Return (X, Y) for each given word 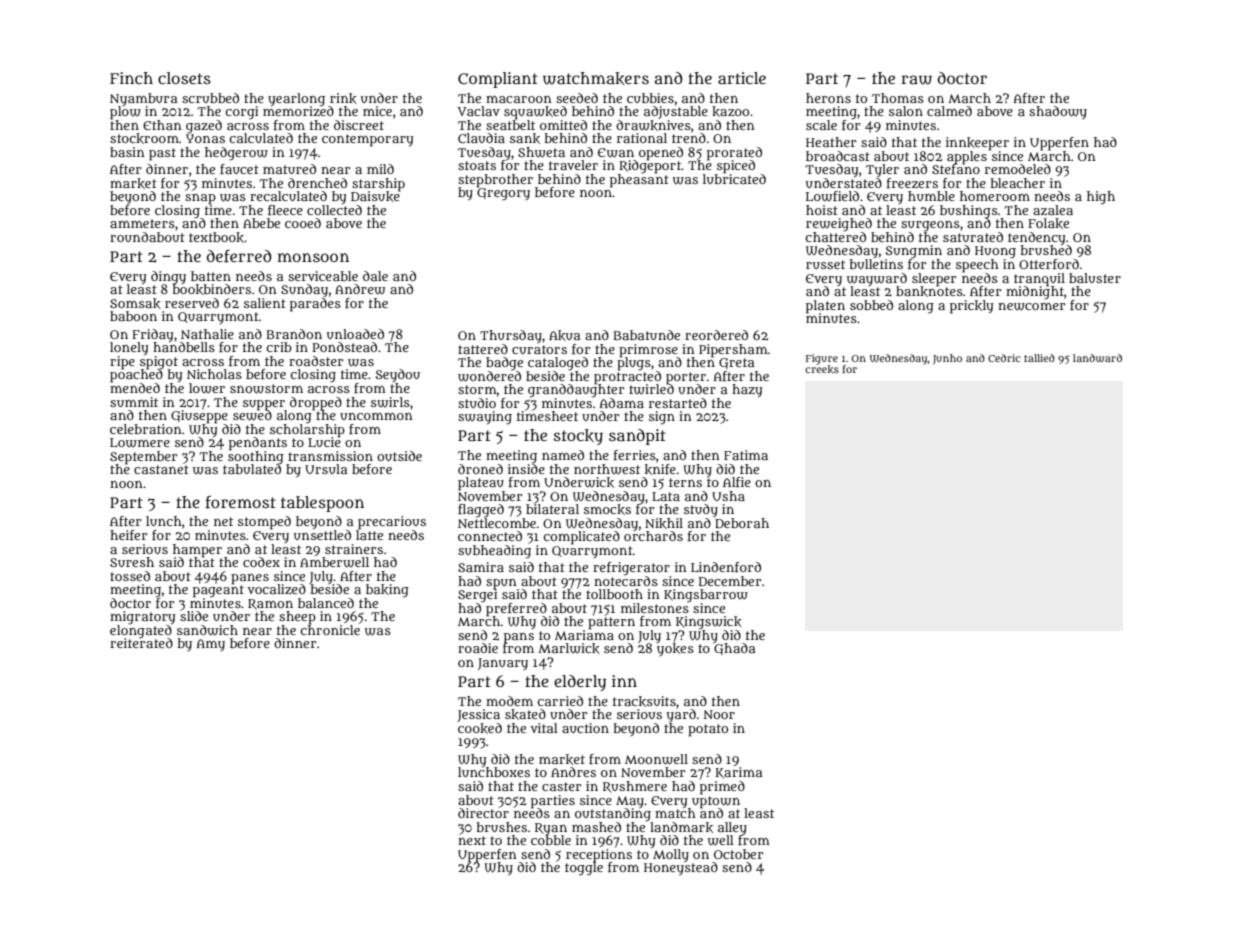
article (742, 78)
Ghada (734, 649)
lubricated (734, 178)
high (1101, 197)
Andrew (360, 289)
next (472, 840)
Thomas (898, 98)
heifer (129, 535)
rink (343, 98)
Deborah (742, 523)
